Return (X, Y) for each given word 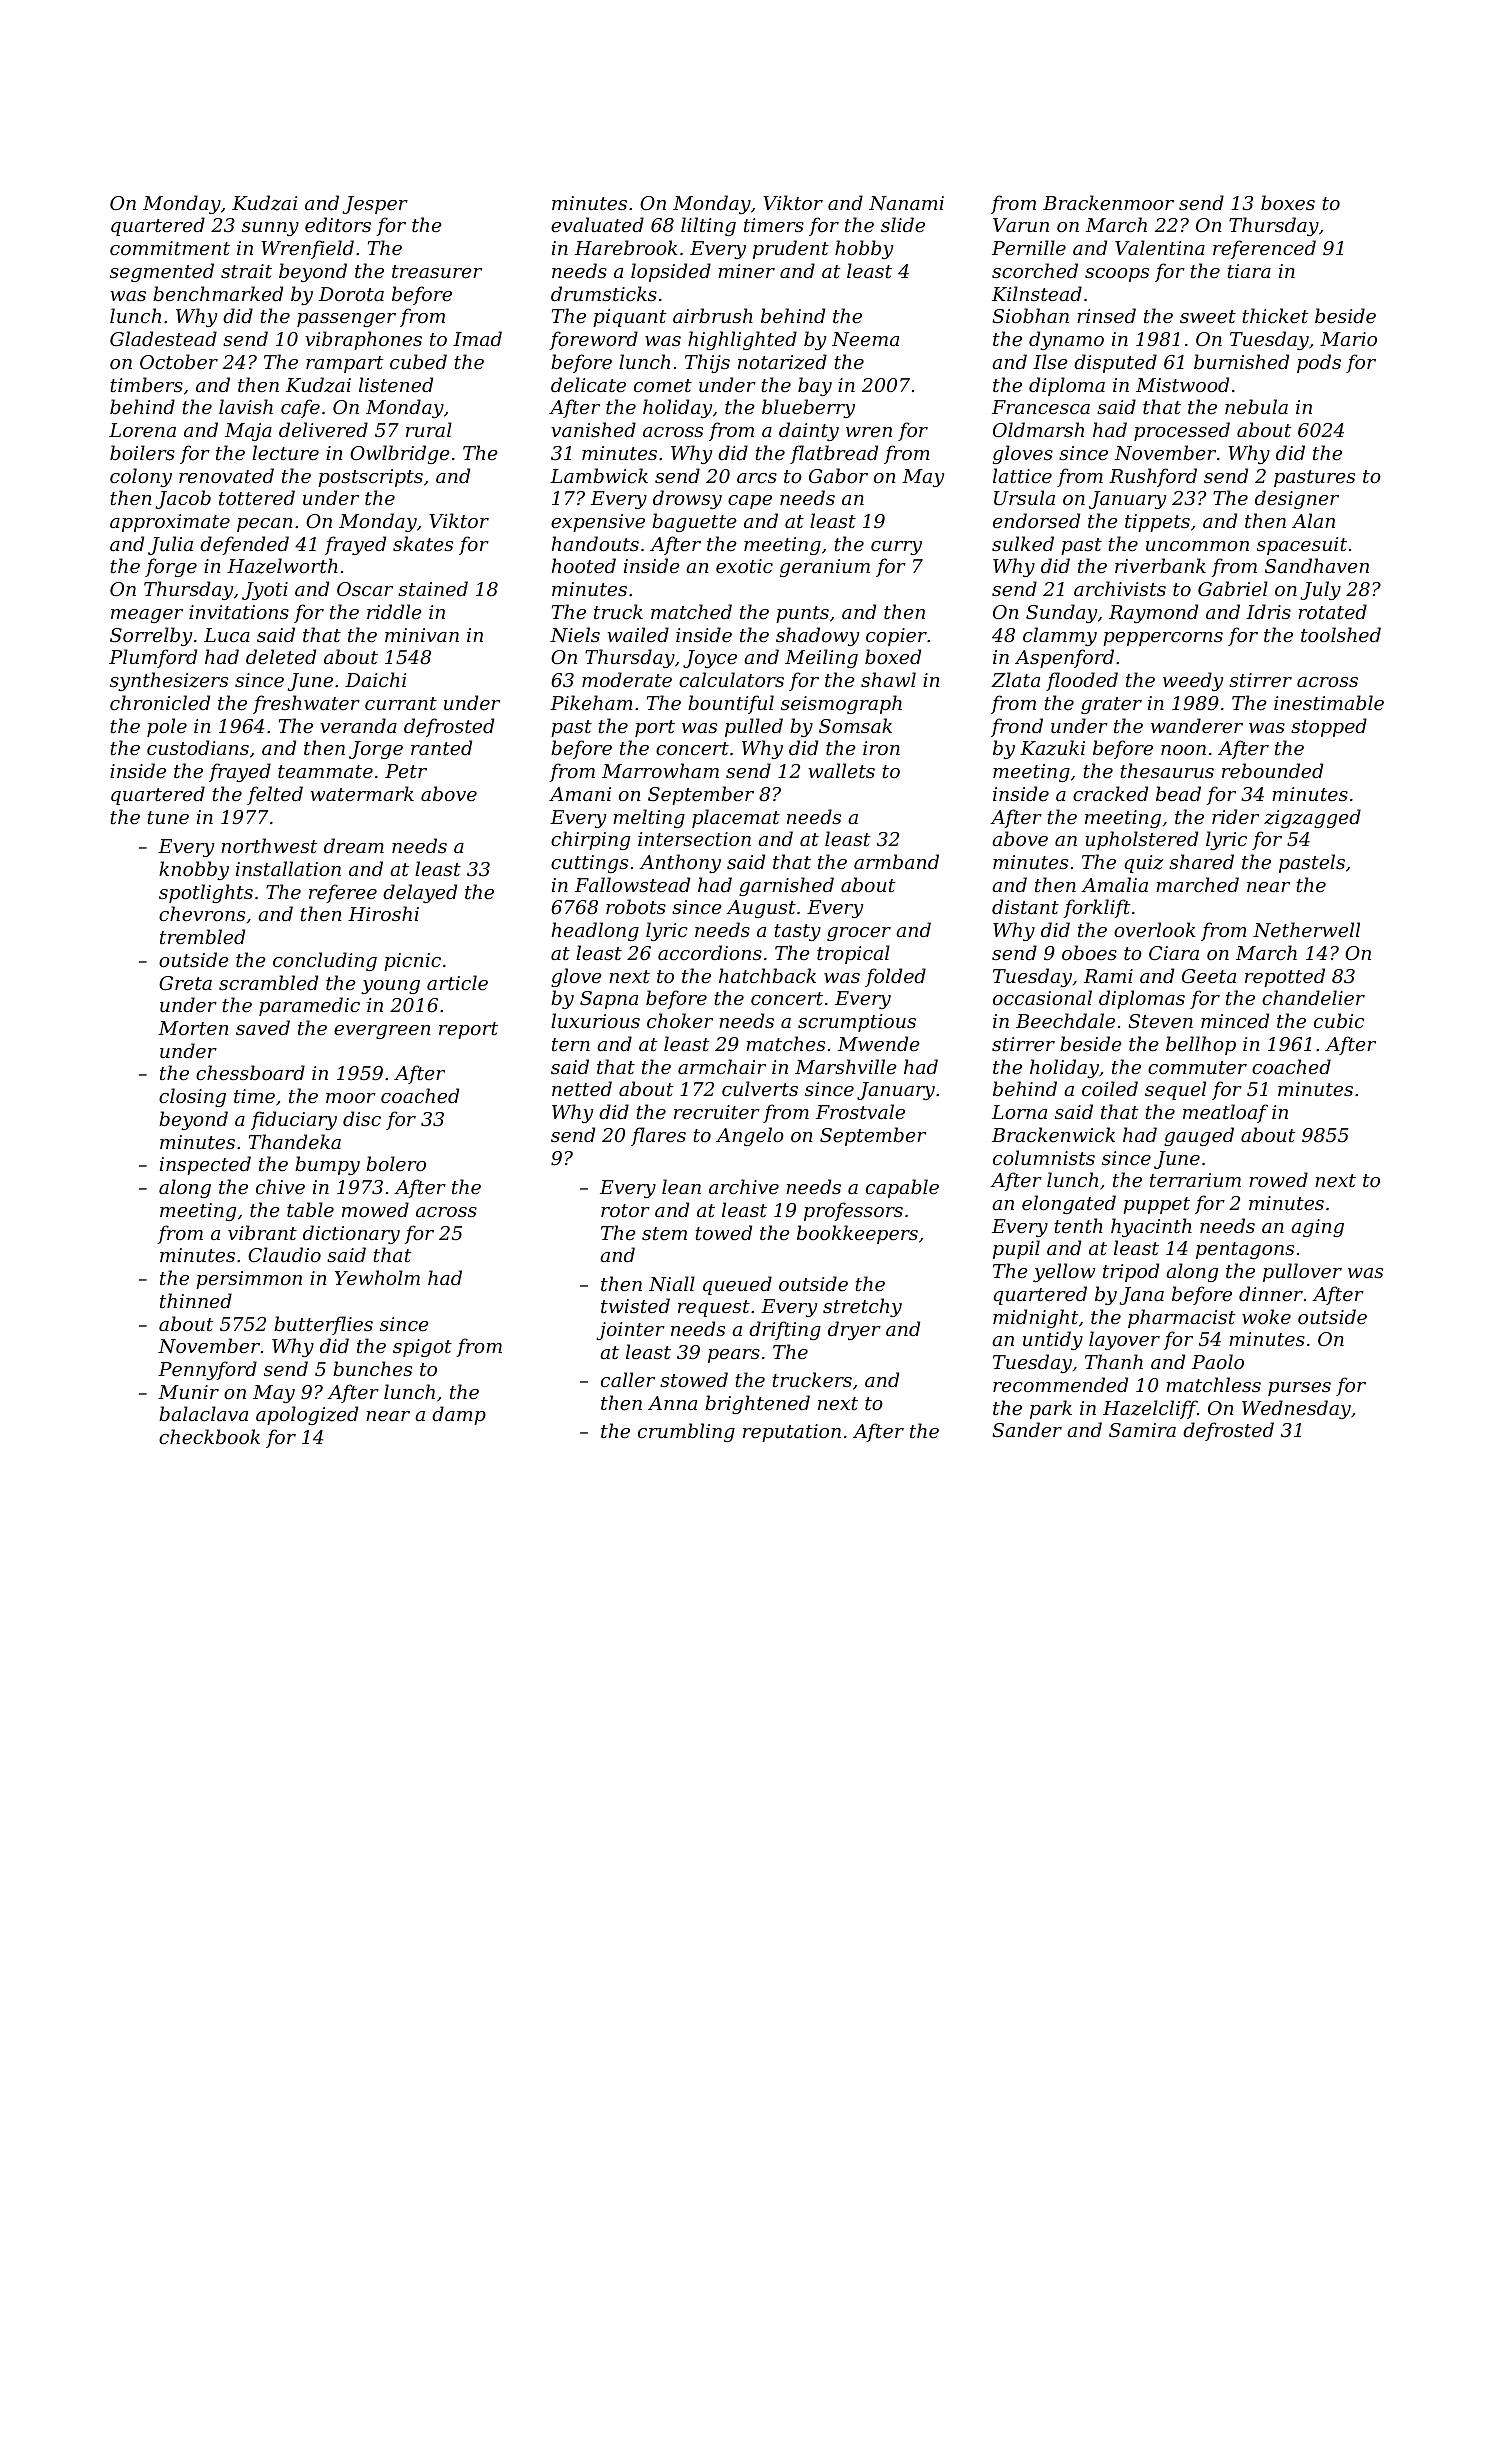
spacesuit (1302, 546)
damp (459, 1415)
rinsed (1106, 315)
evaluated (597, 224)
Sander (1027, 1429)
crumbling (686, 1432)
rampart (345, 364)
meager (147, 616)
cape (750, 502)
